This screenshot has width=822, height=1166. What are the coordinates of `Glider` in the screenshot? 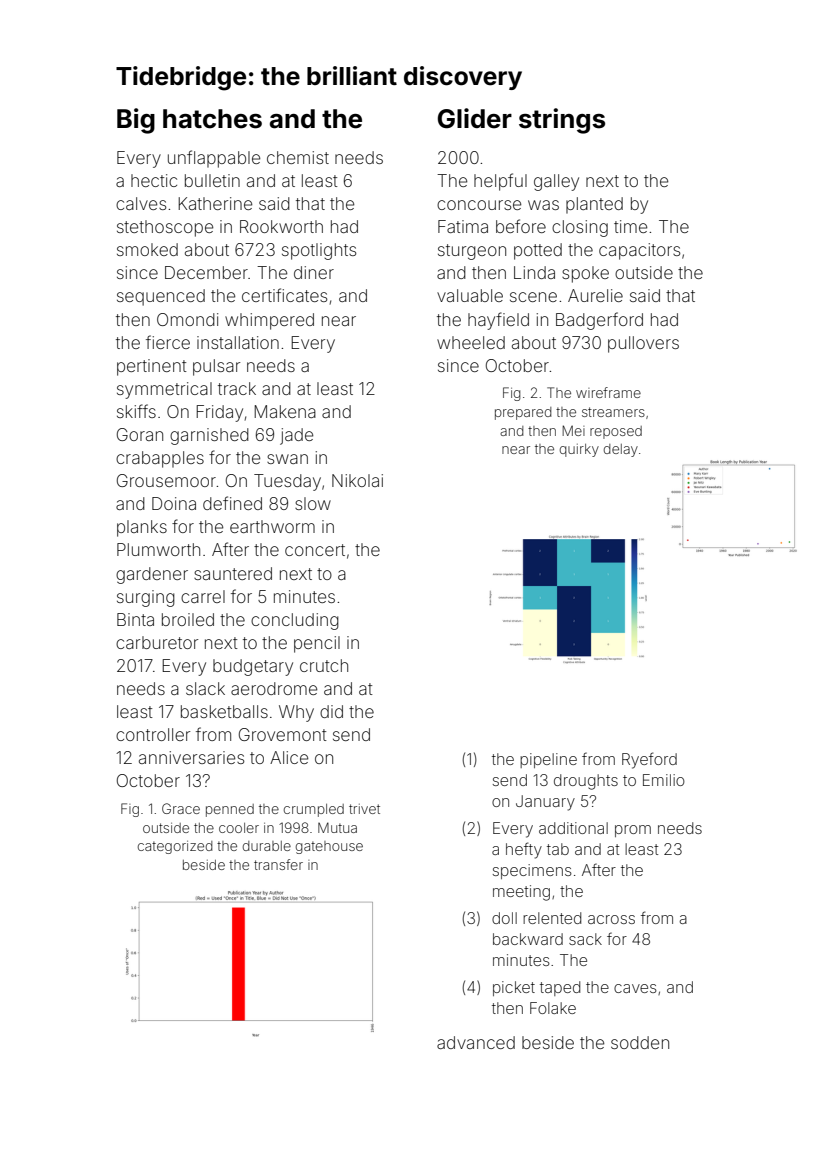 It's located at (475, 118).
